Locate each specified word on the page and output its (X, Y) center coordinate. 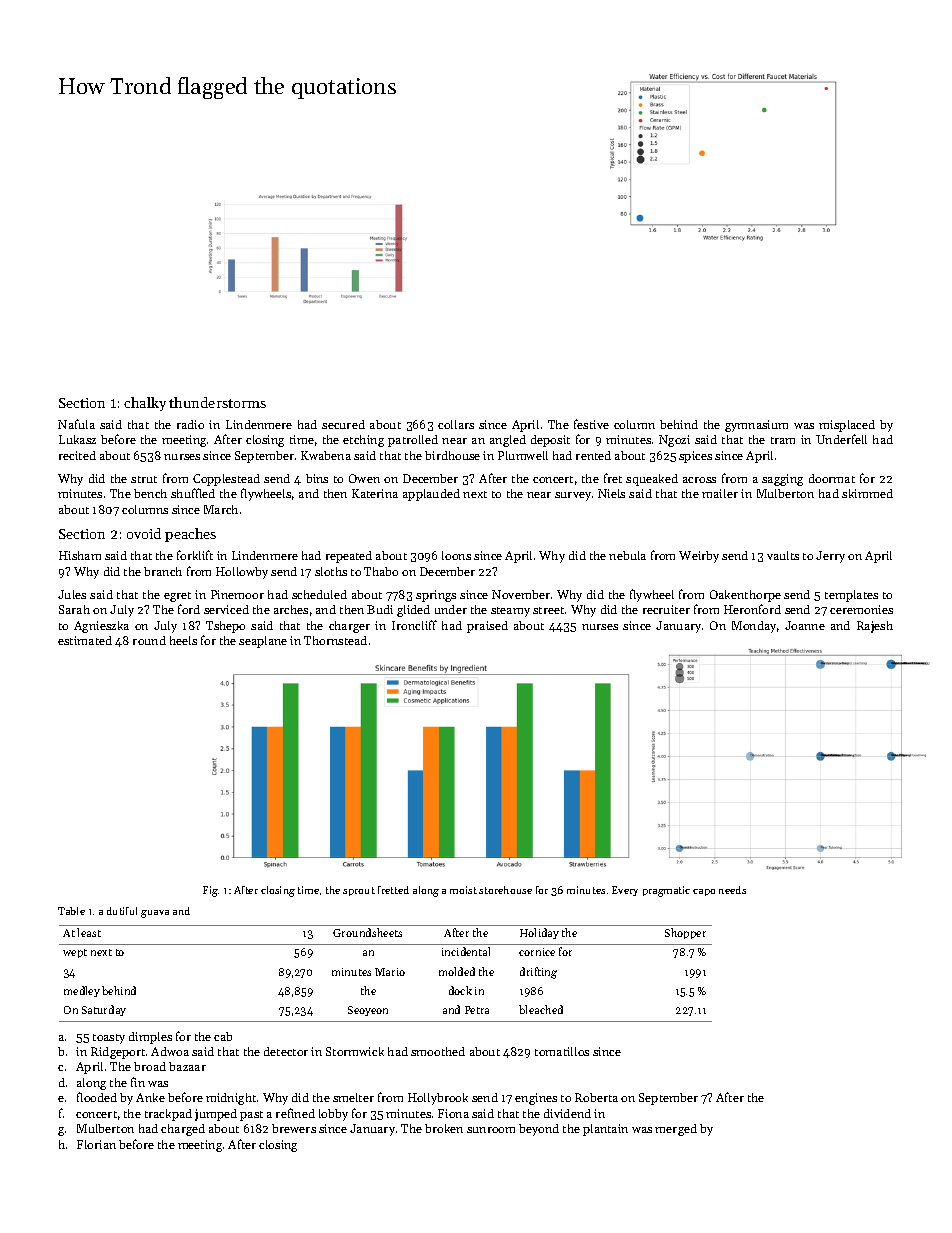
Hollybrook (438, 1099)
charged (183, 1130)
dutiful (122, 911)
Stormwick (355, 1051)
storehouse (505, 890)
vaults (783, 555)
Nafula (76, 424)
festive (591, 424)
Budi (380, 609)
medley (82, 991)
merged (676, 1130)
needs (732, 890)
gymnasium (756, 426)
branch (163, 571)
